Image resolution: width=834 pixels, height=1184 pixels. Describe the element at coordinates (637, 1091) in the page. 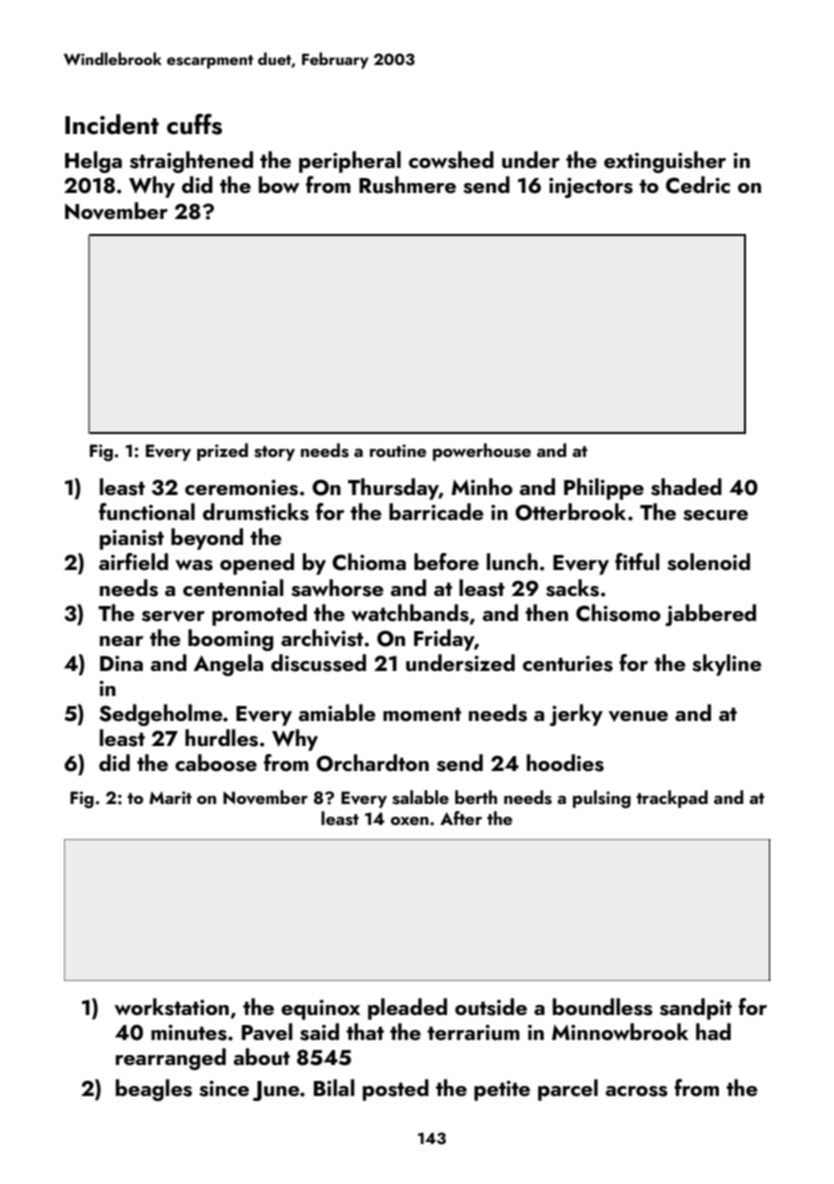

I see `across` at that location.
